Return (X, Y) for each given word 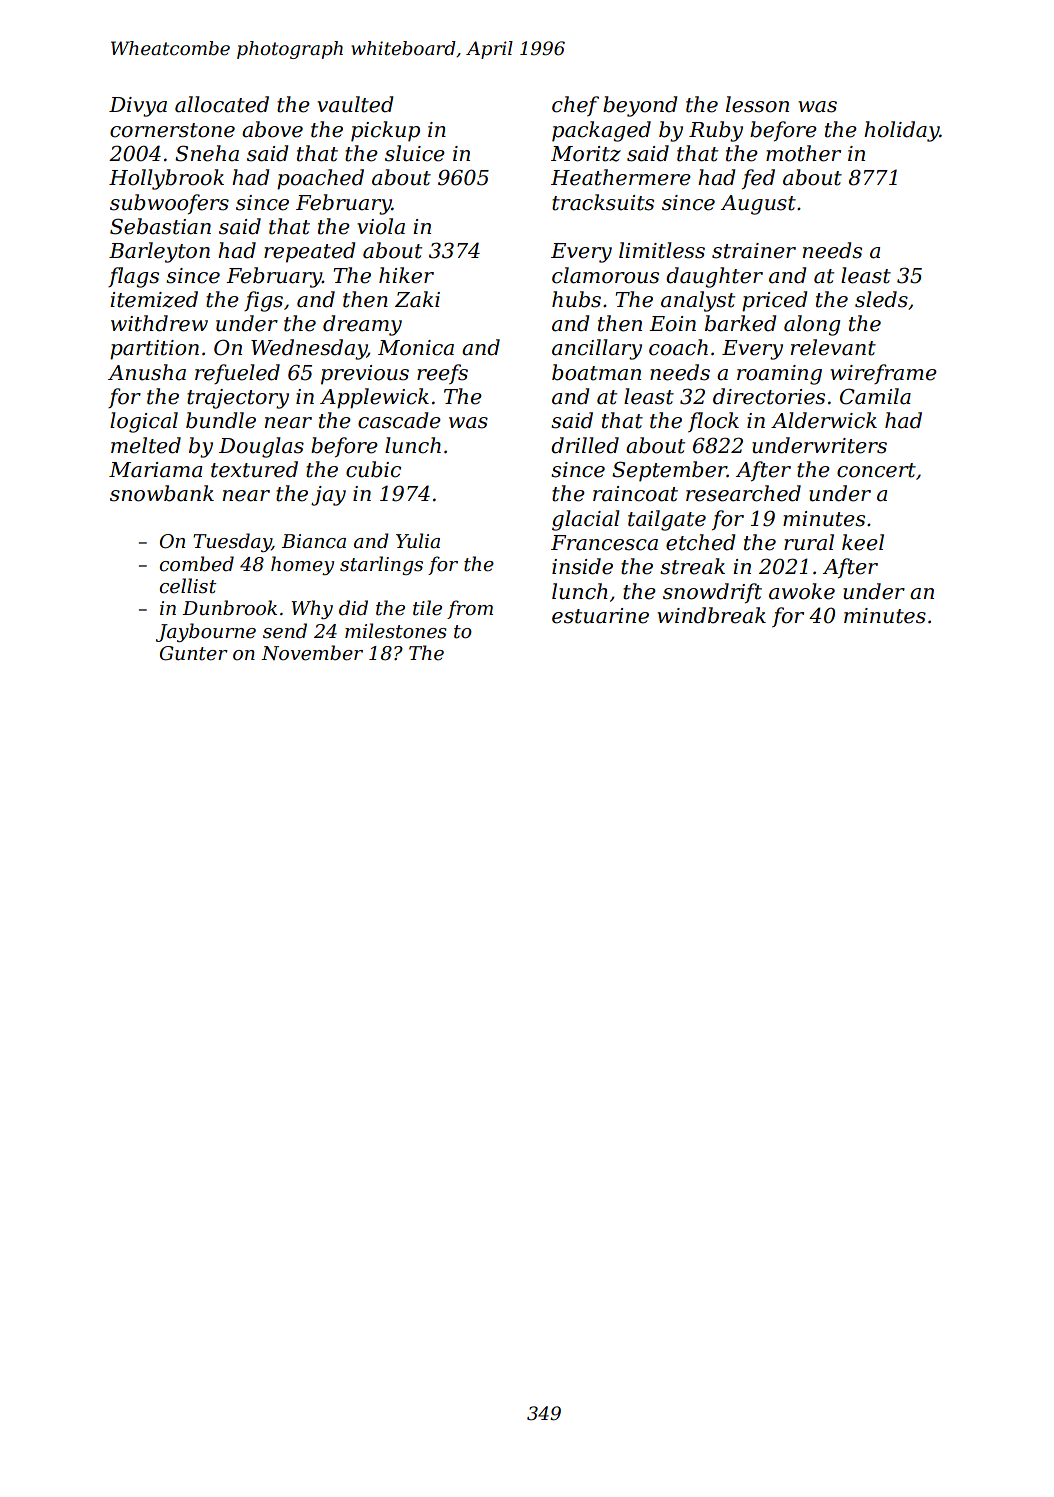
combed (196, 564)
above (272, 129)
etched (700, 542)
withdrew (159, 323)
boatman (596, 372)
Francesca (604, 543)
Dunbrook (229, 608)
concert (876, 470)
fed (758, 179)
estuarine (600, 616)
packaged (601, 131)
